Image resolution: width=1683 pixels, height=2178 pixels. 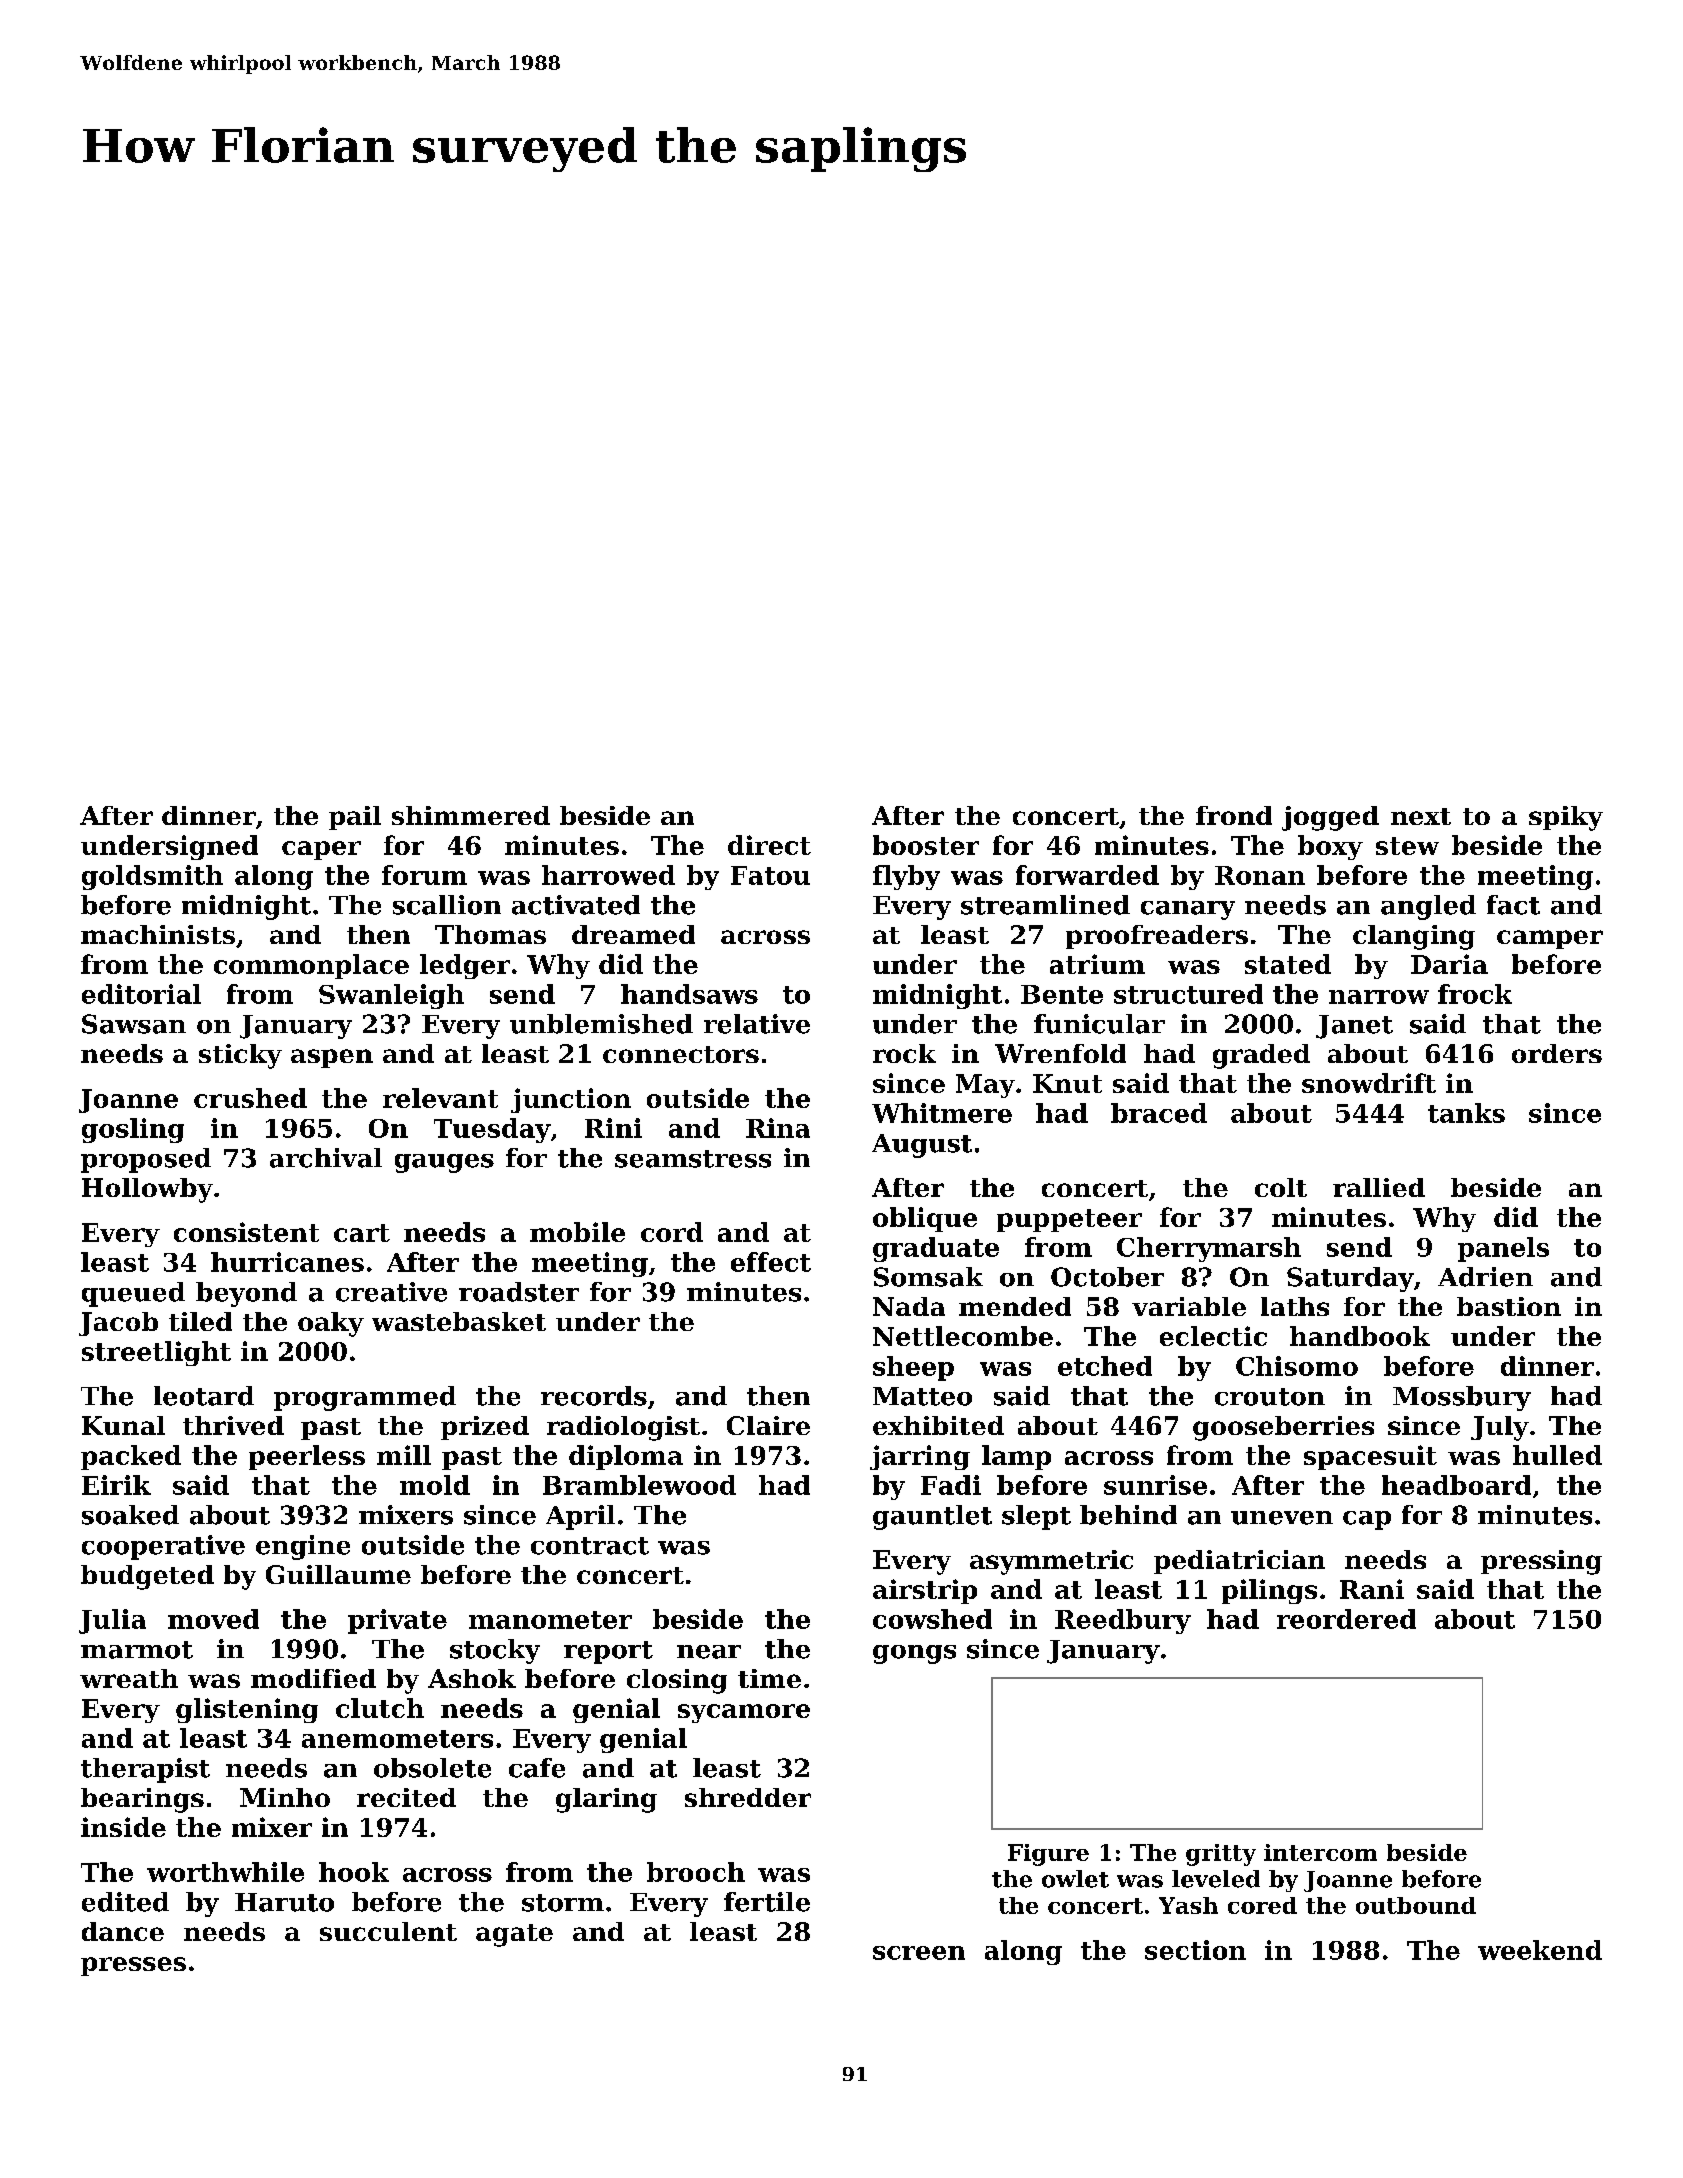 I want to click on orders, so click(x=1557, y=1053).
